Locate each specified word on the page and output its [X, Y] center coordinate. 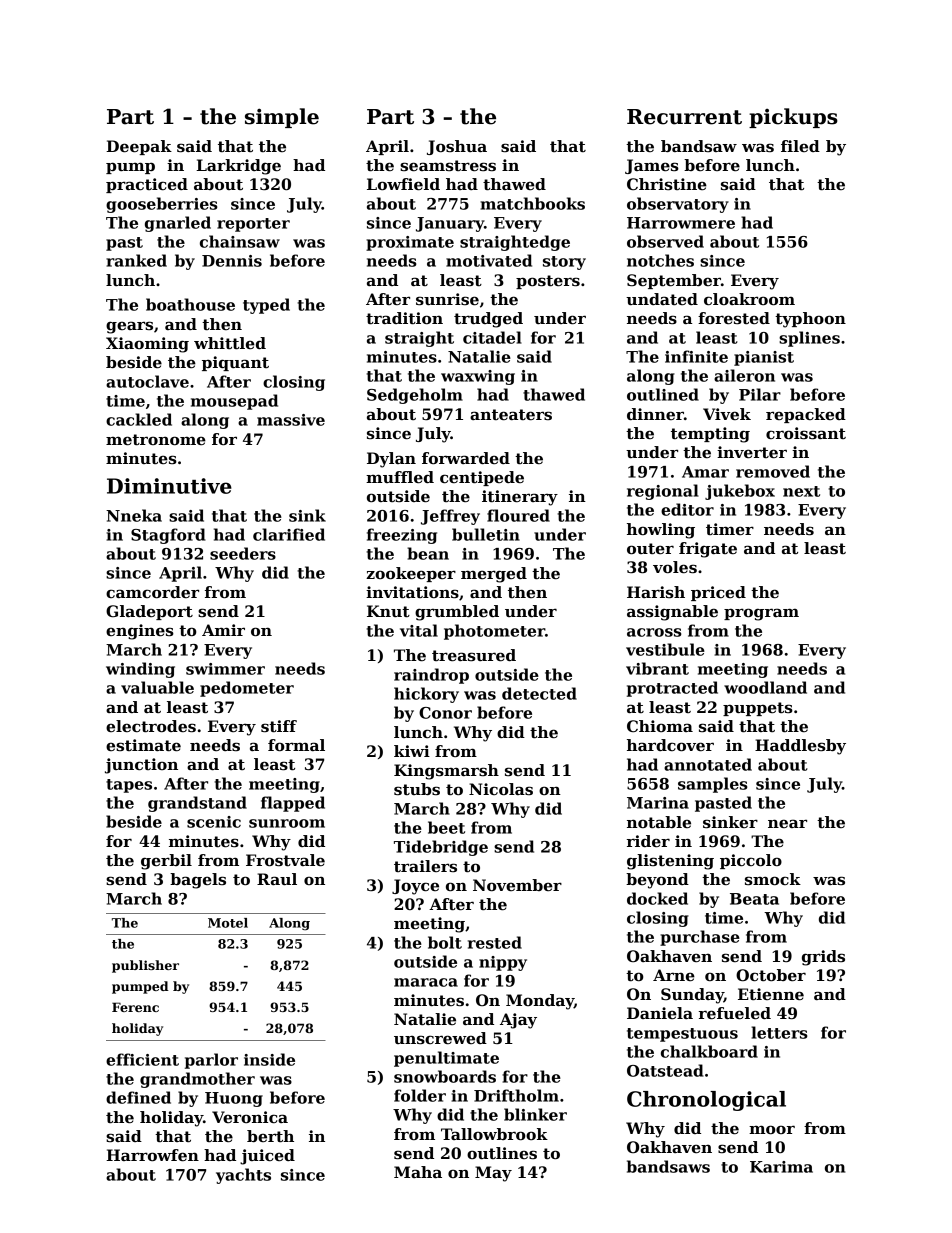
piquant [235, 363]
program [761, 614]
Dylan [391, 460]
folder [420, 1095]
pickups [793, 118]
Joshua [457, 147]
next [801, 491]
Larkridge [238, 167]
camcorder [152, 592]
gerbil [166, 862]
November [517, 885]
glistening [670, 862]
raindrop [431, 676]
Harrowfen [152, 1155]
